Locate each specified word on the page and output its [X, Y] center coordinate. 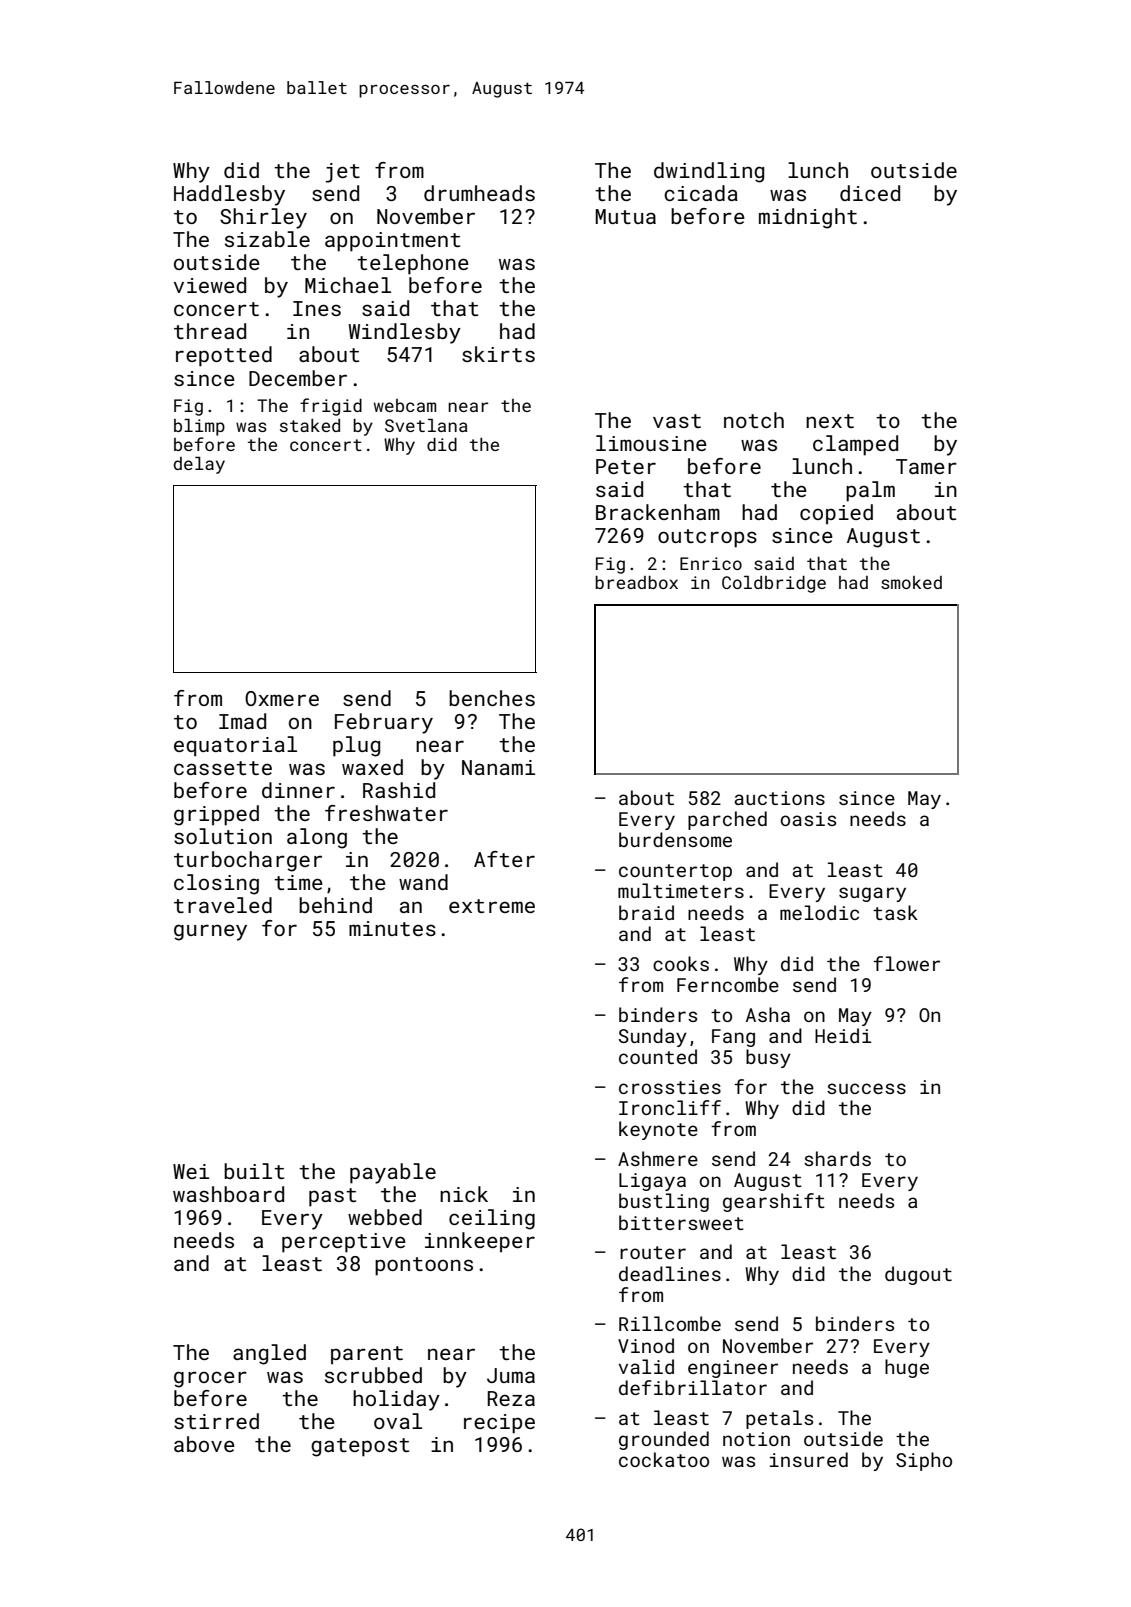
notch [754, 420]
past [332, 1197]
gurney [210, 932]
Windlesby [404, 333]
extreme [492, 906]
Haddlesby [229, 195]
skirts [498, 354]
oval [398, 1421]
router [653, 1252]
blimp [199, 427]
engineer [733, 1369]
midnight [808, 218]
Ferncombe [728, 984]
